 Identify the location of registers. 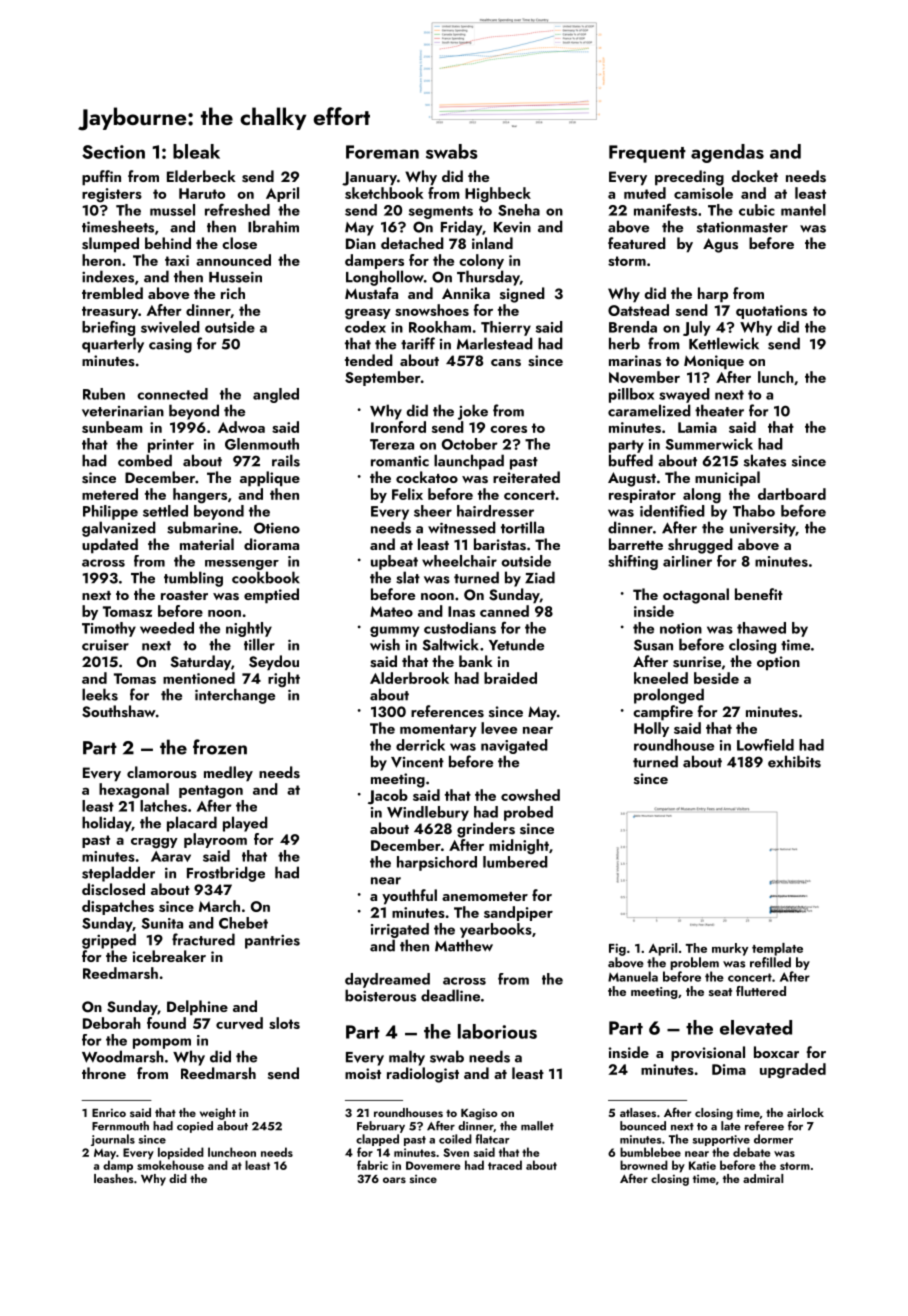
(112, 195).
